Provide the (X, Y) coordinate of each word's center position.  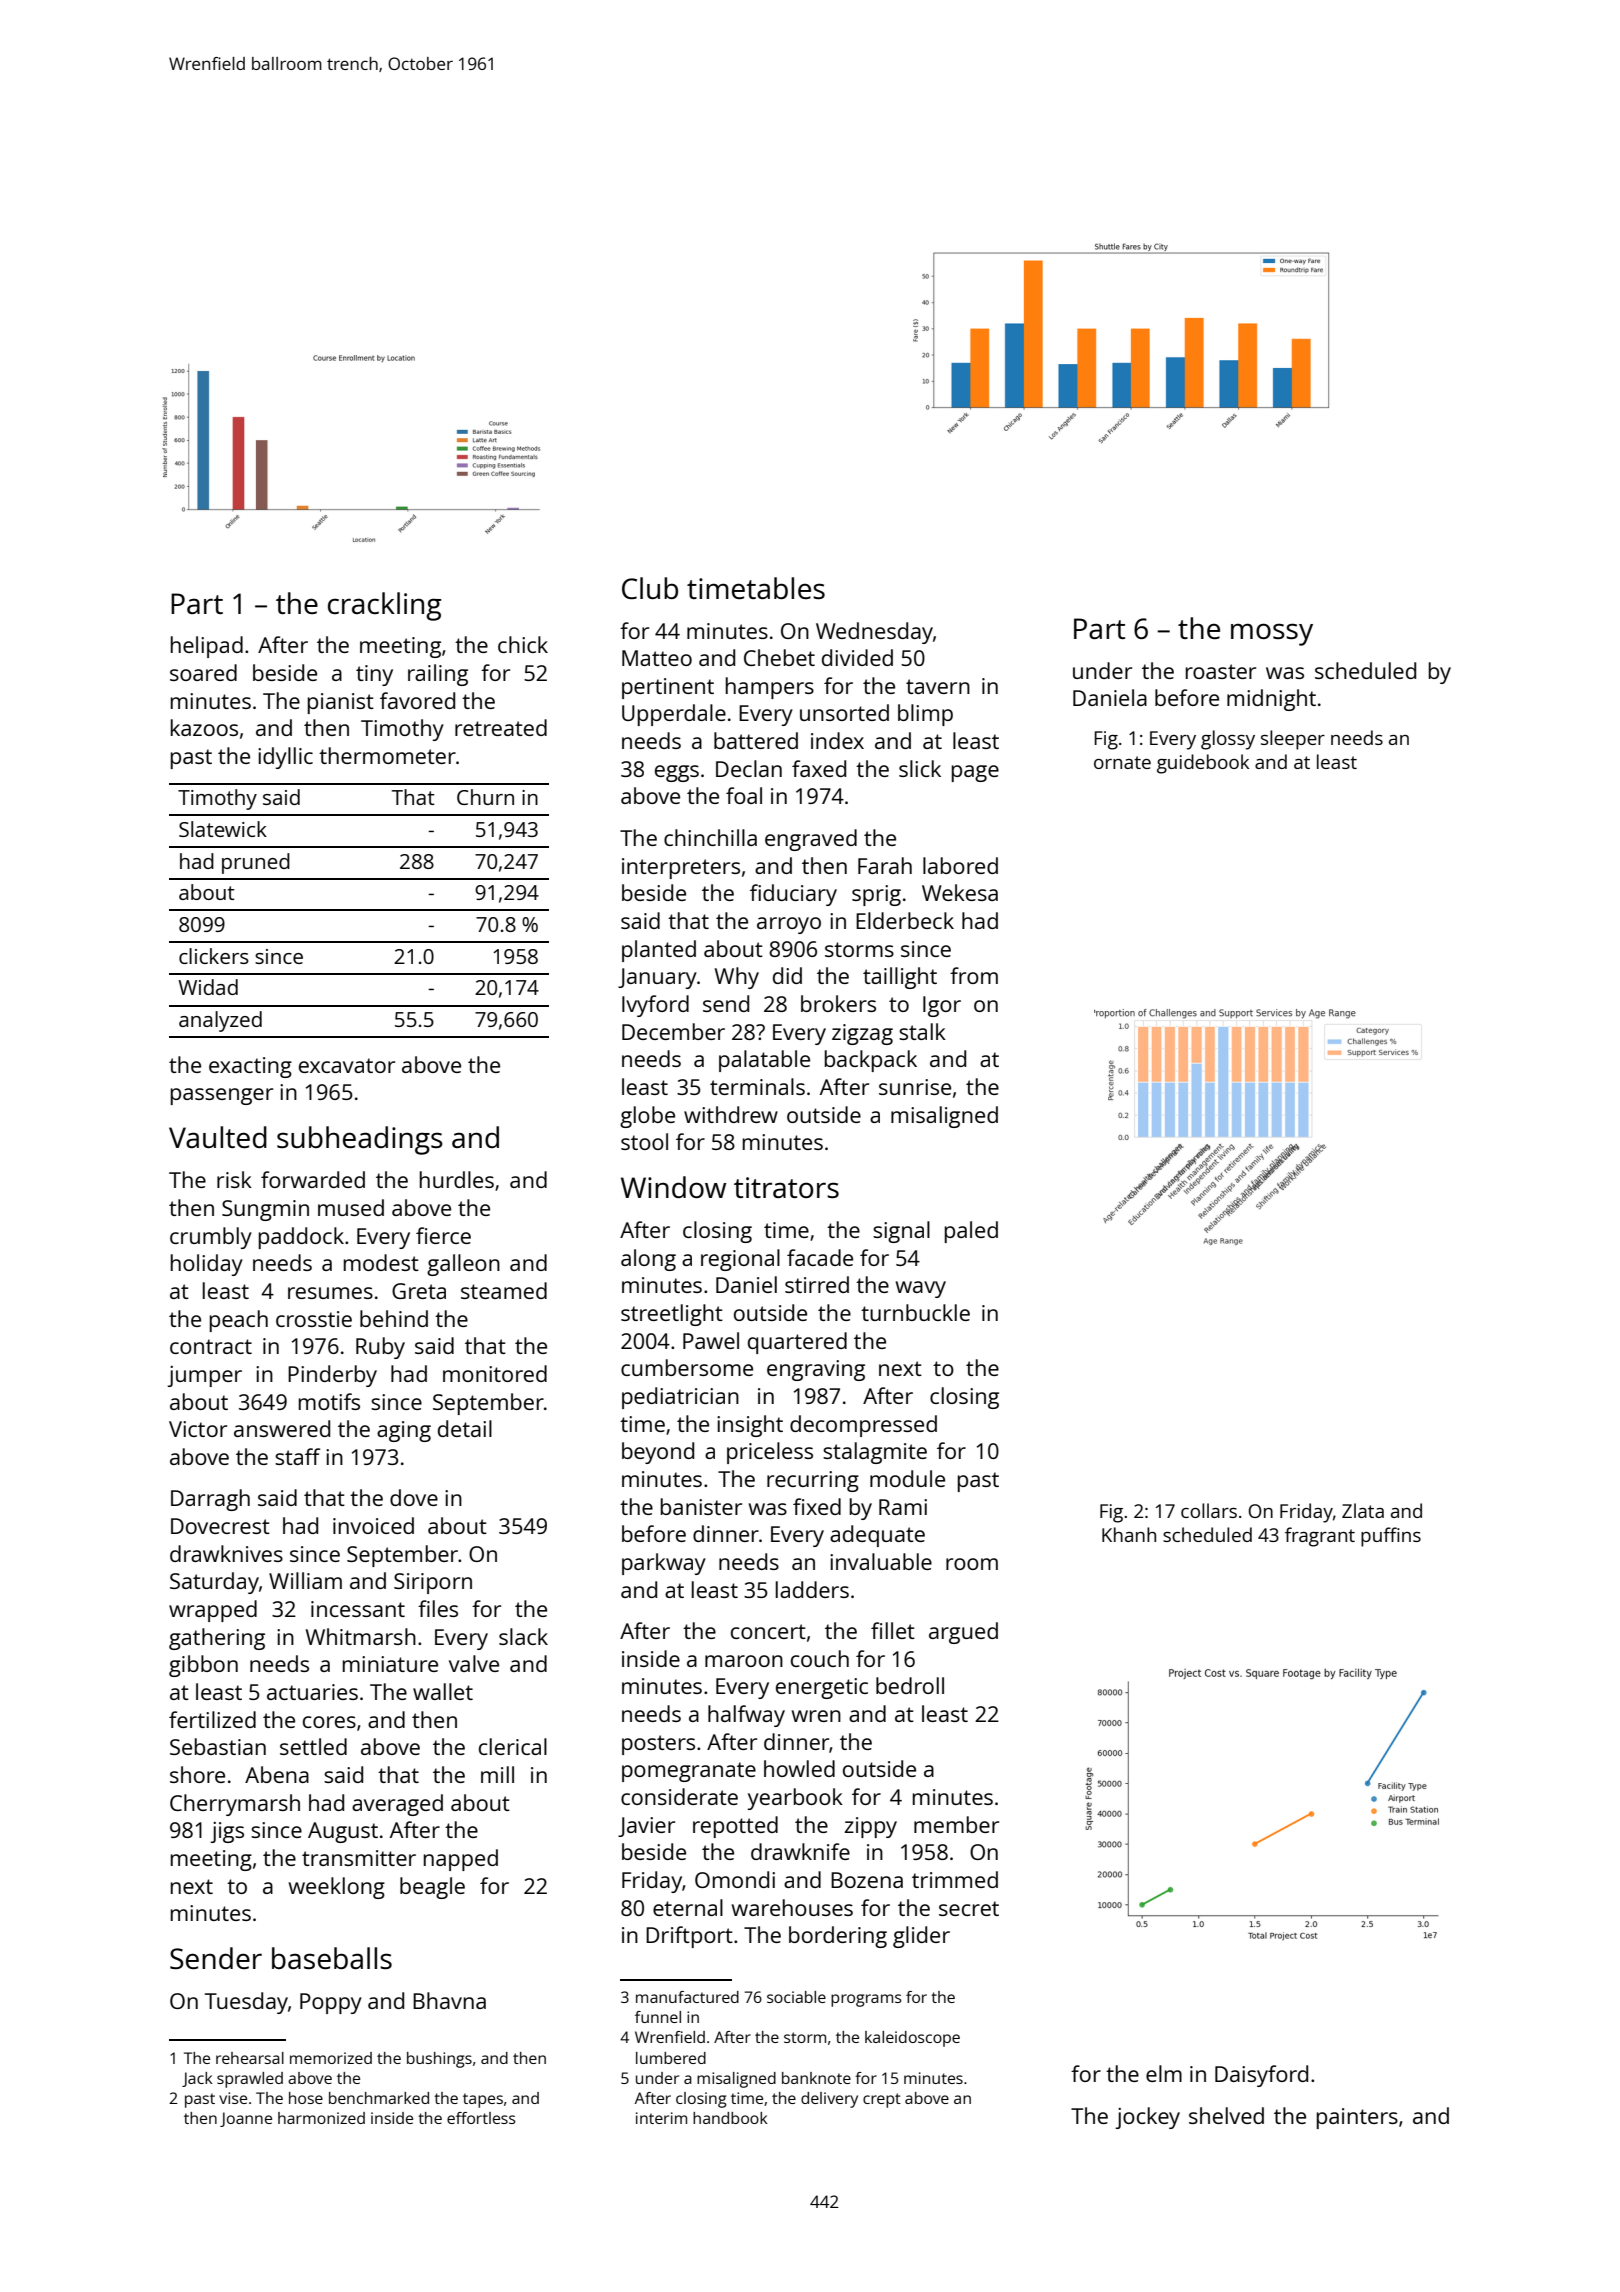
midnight (1271, 700)
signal (901, 1232)
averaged (397, 1805)
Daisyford (1261, 2076)
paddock (301, 1238)
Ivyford (655, 1006)
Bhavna (449, 2000)
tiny (374, 675)
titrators (786, 1187)
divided (857, 657)
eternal (688, 1907)
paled (971, 1232)
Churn (485, 797)
